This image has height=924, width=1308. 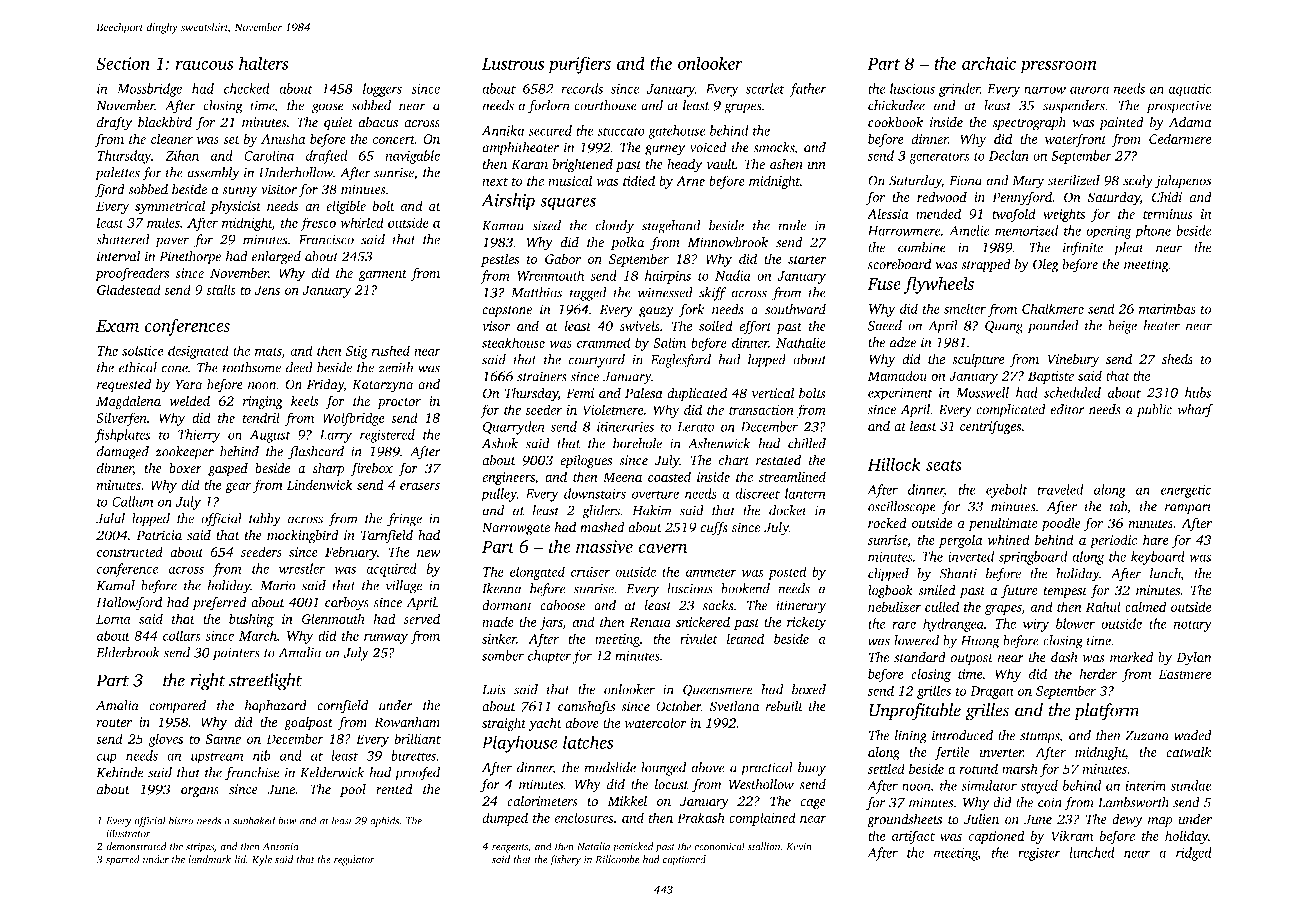 What do you see at coordinates (262, 860) in the image?
I see `Kyle` at bounding box center [262, 860].
